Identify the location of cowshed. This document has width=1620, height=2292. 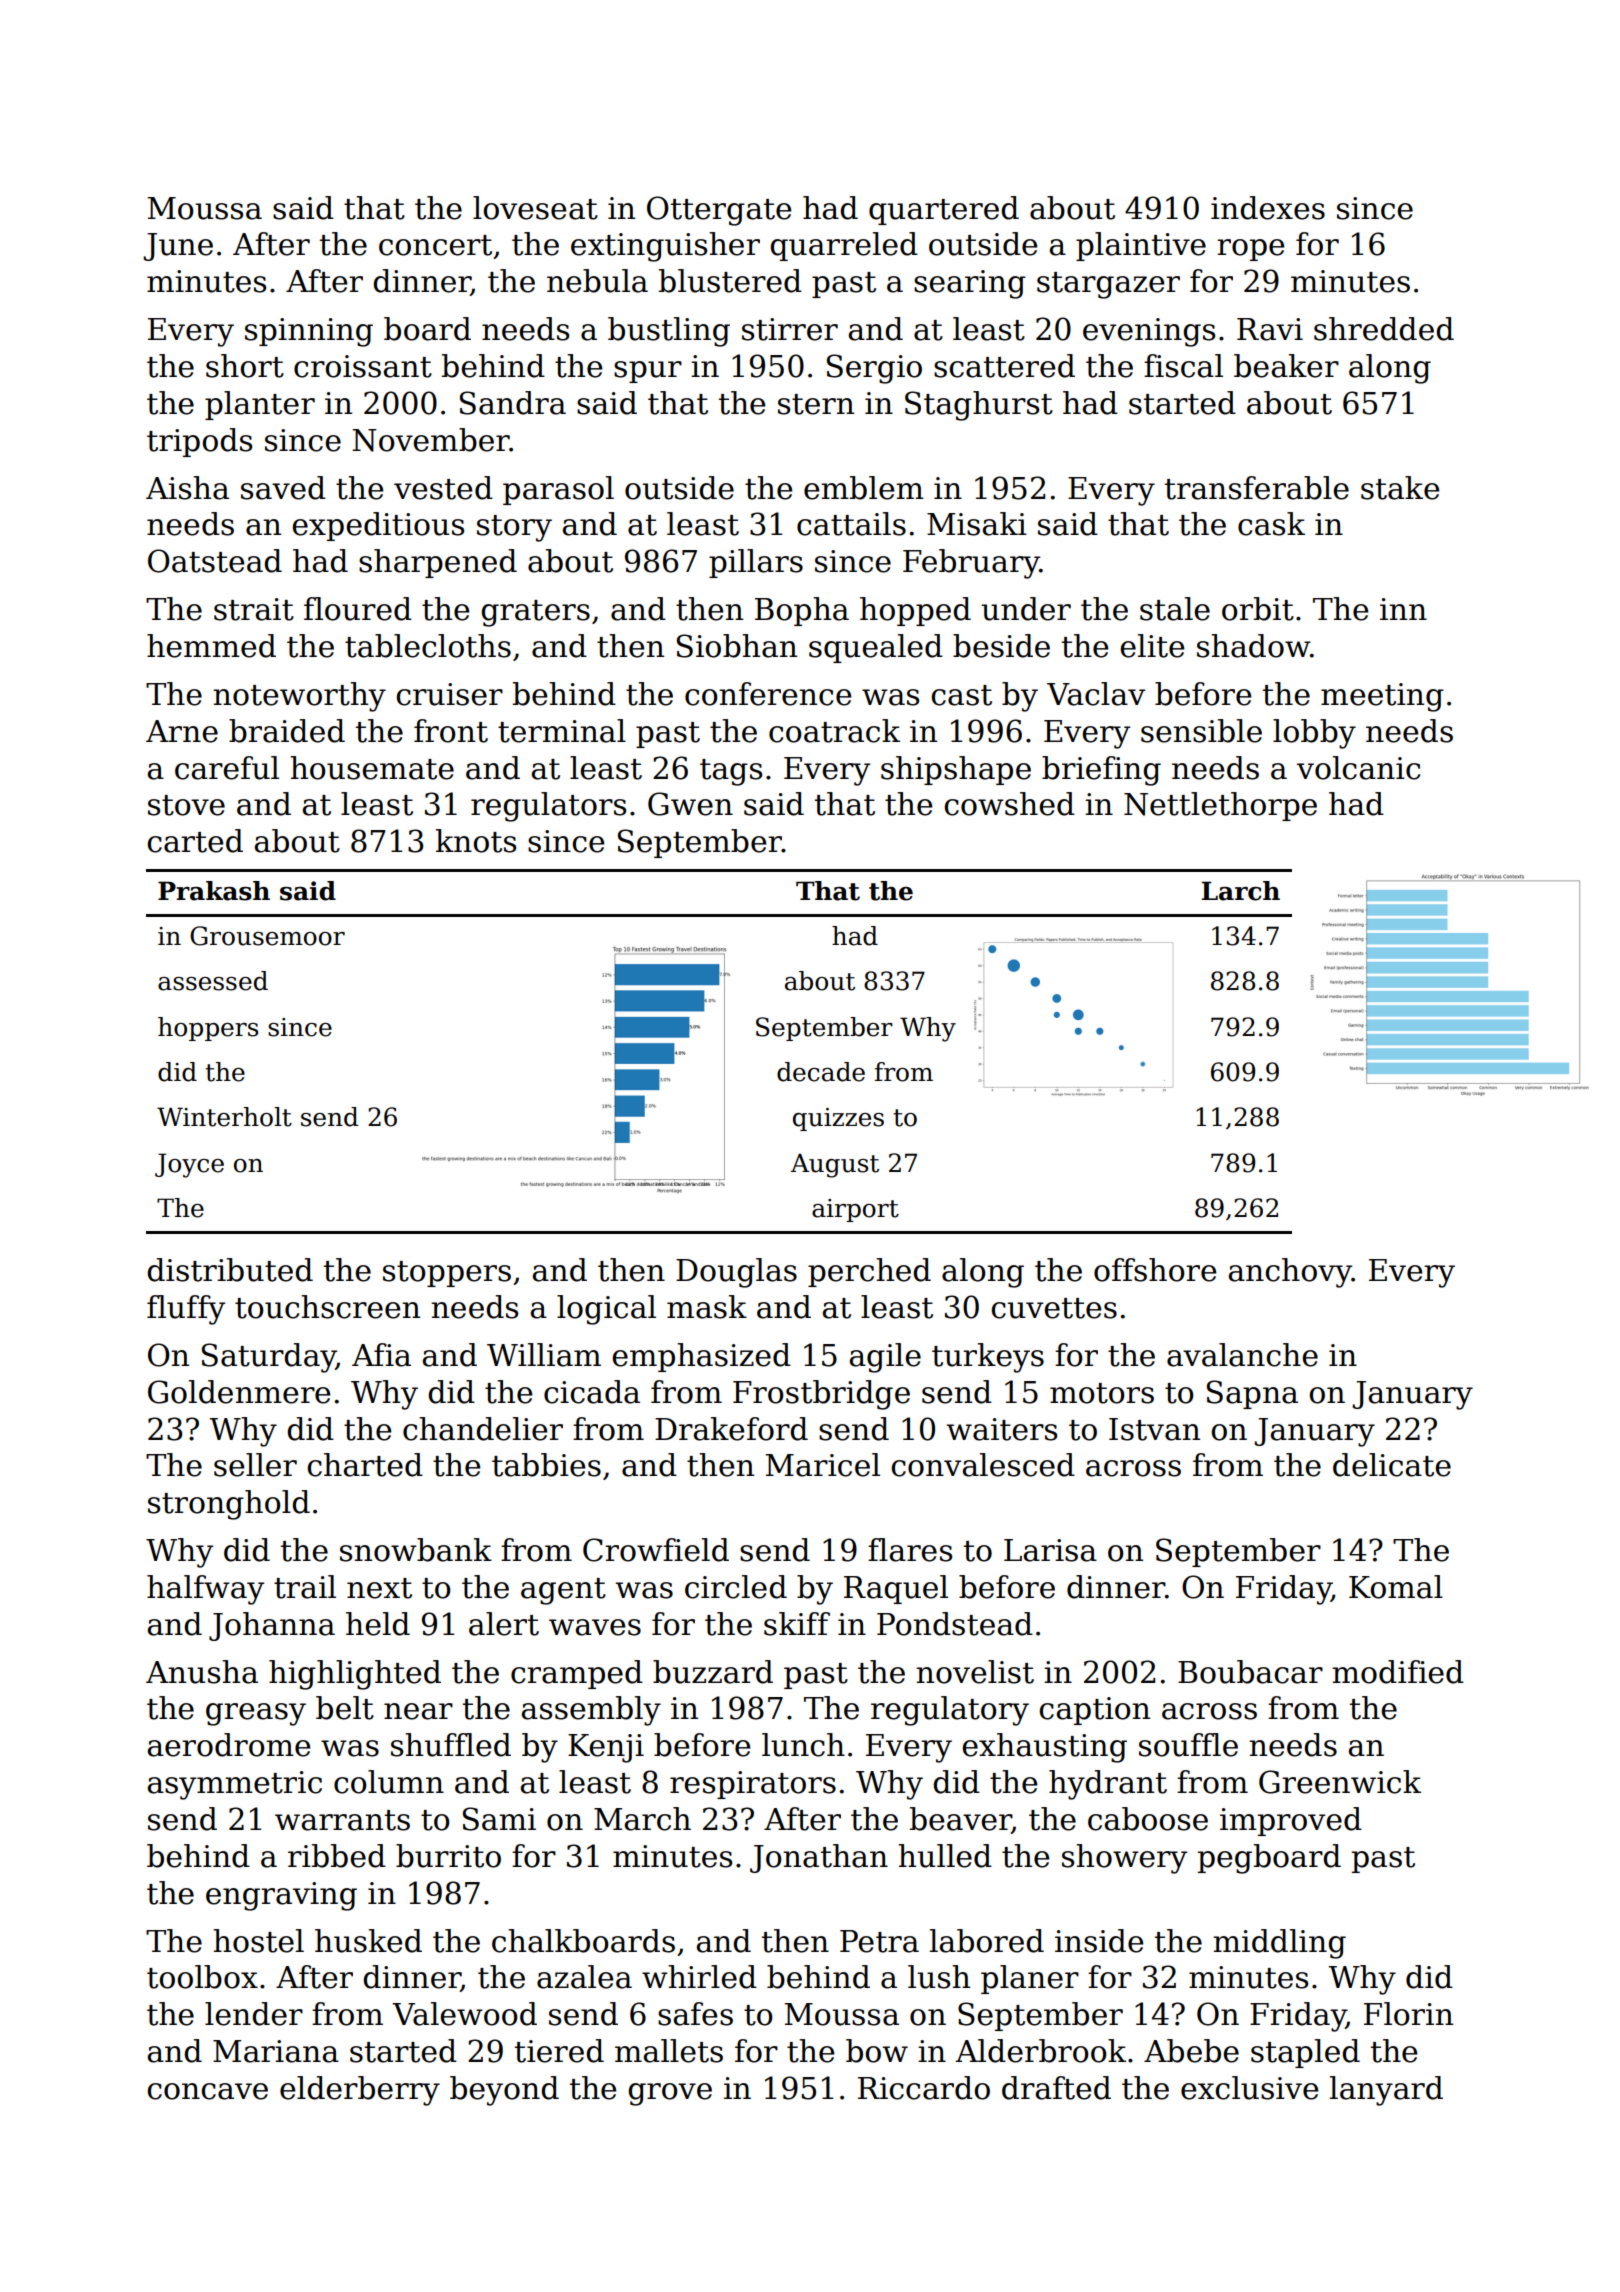
(1009, 804).
